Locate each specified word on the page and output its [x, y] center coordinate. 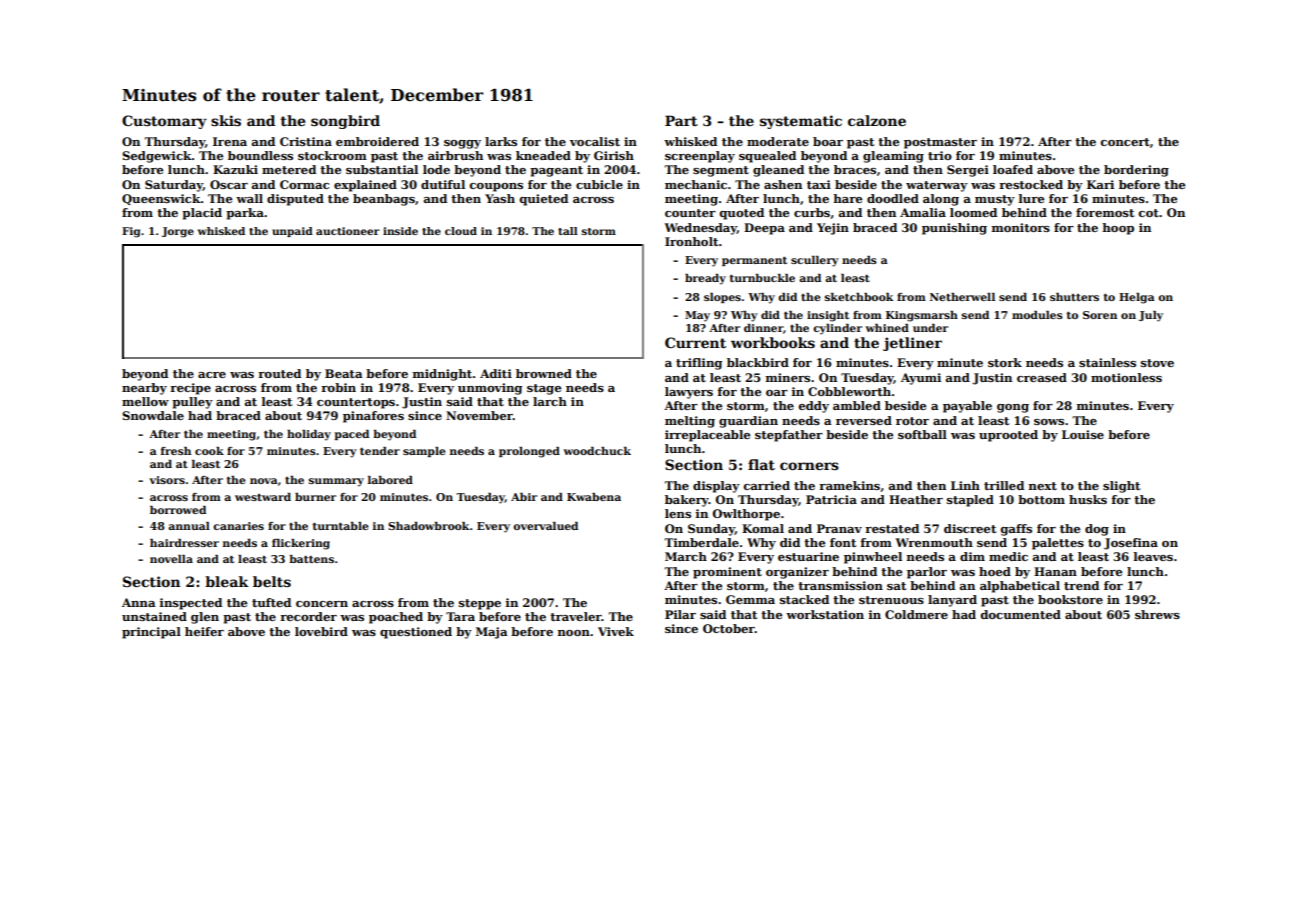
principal [151, 633]
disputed [295, 200]
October [729, 628]
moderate [778, 141]
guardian [748, 422]
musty [995, 200]
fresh [176, 451]
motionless [1126, 377]
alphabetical [1020, 587]
